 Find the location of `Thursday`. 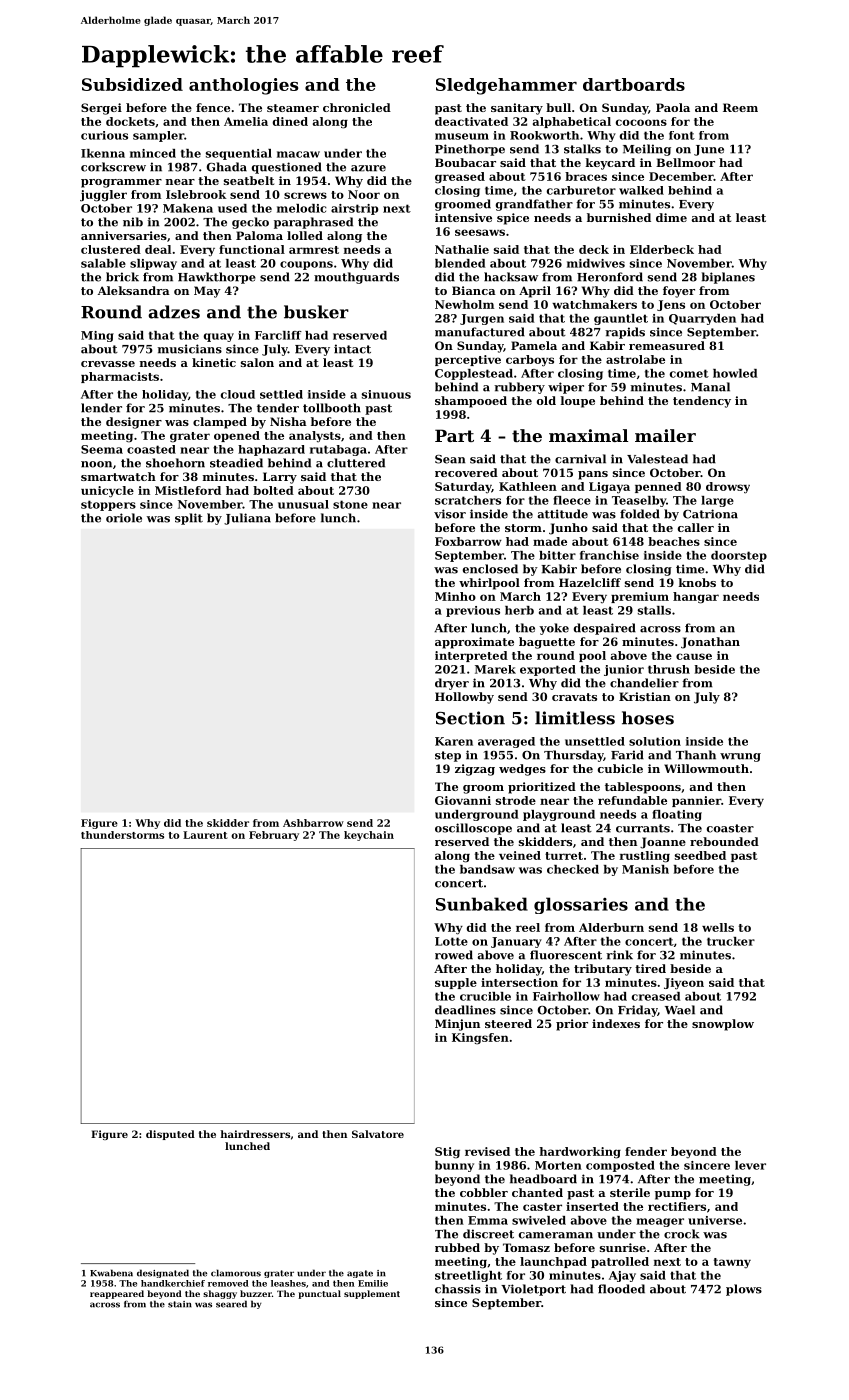

Thursday is located at coordinates (574, 756).
